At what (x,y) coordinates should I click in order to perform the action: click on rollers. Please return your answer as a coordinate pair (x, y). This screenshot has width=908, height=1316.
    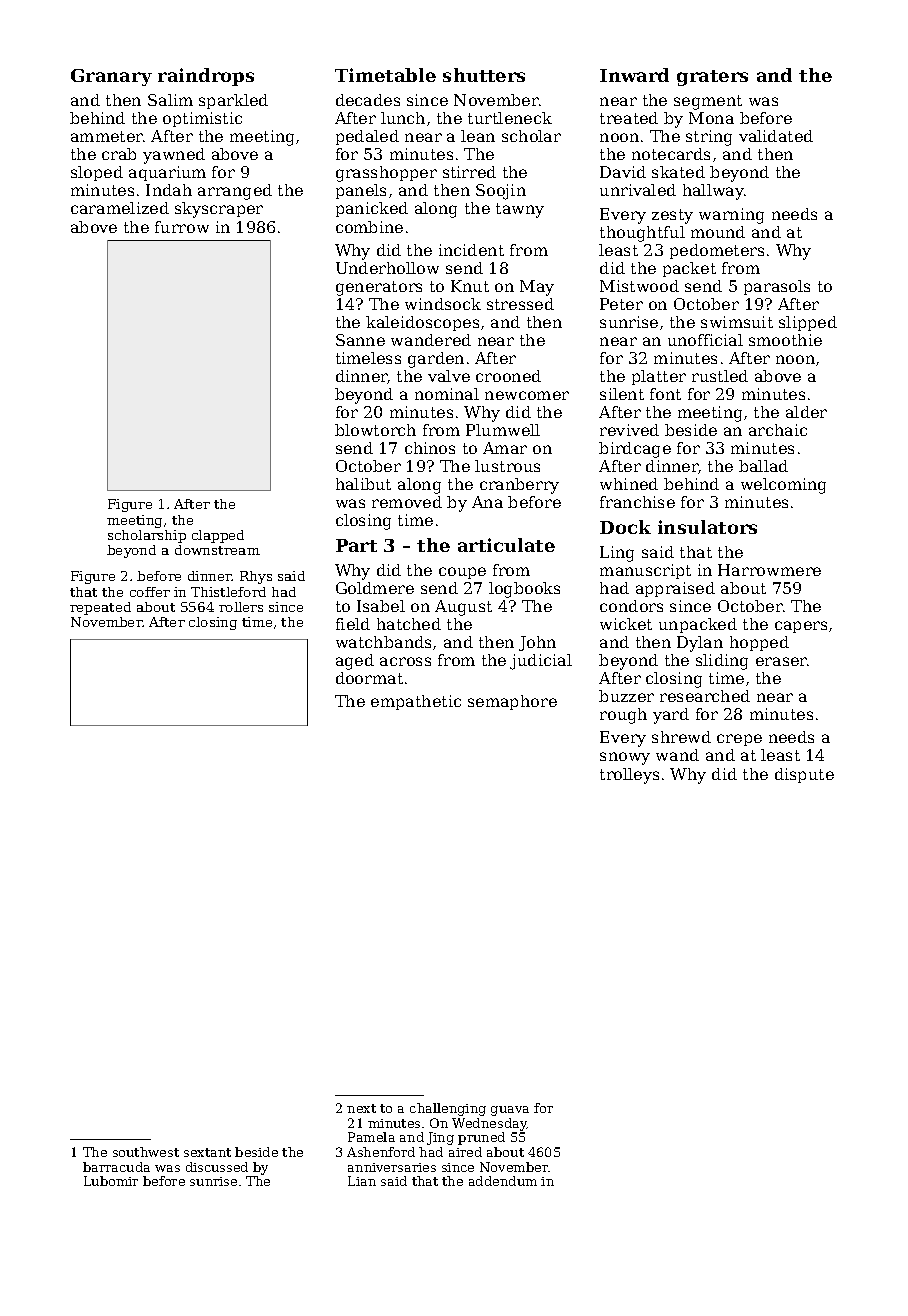
    Looking at the image, I should click on (241, 607).
